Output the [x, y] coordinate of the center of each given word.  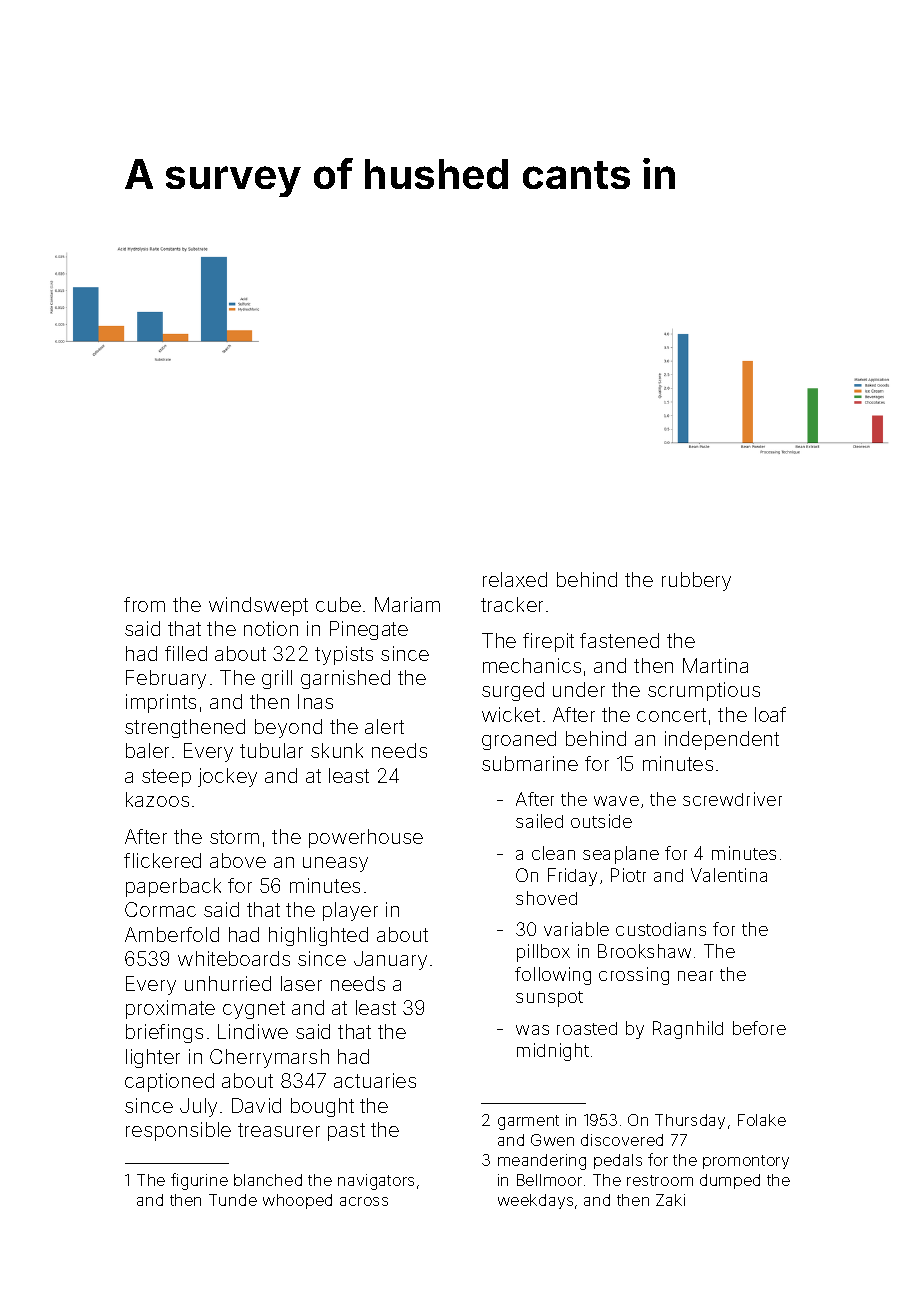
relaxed [515, 579]
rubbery [696, 581]
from [144, 604]
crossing [634, 976]
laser [301, 983]
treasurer [279, 1130]
